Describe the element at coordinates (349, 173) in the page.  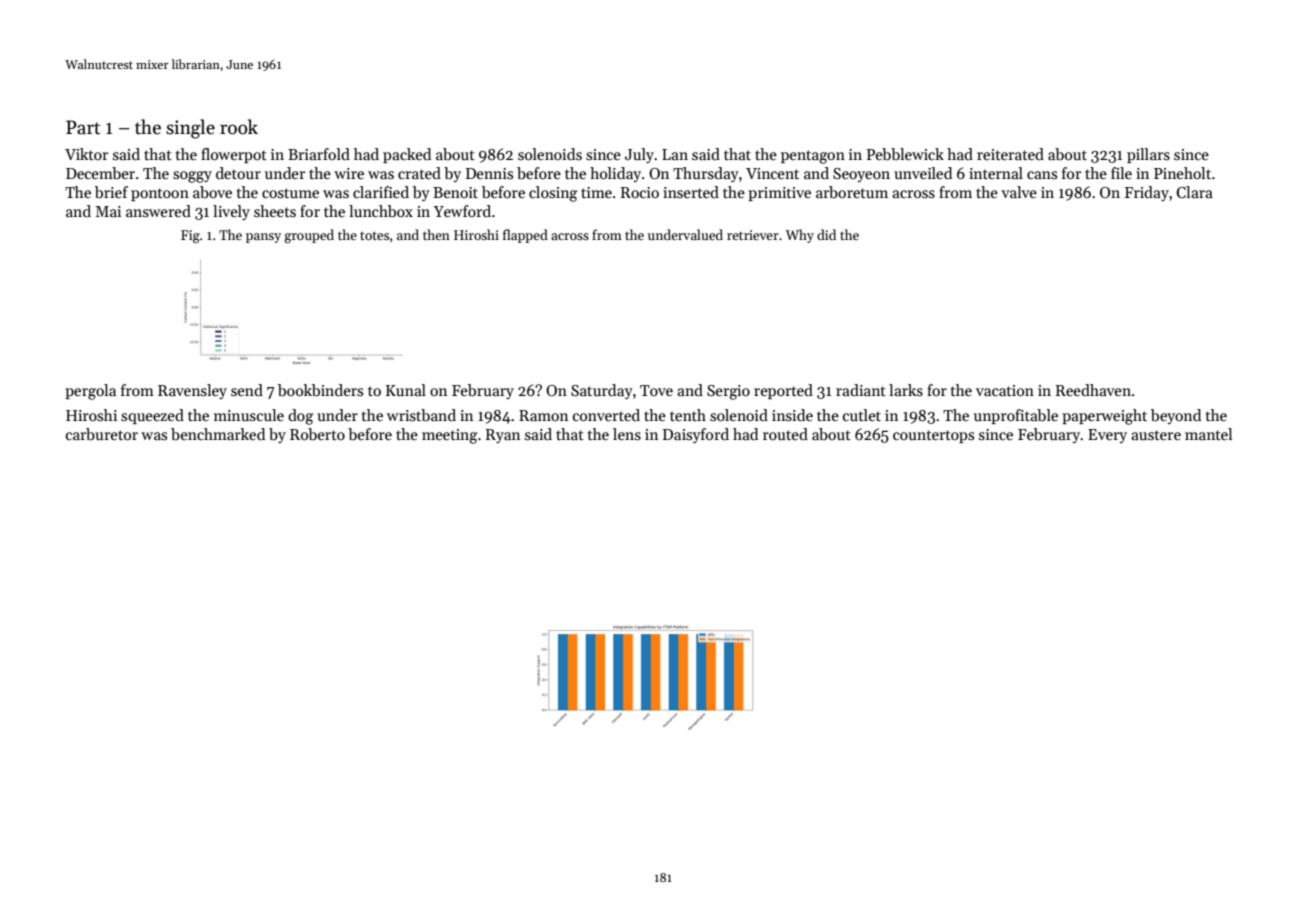
I see `wire` at that location.
